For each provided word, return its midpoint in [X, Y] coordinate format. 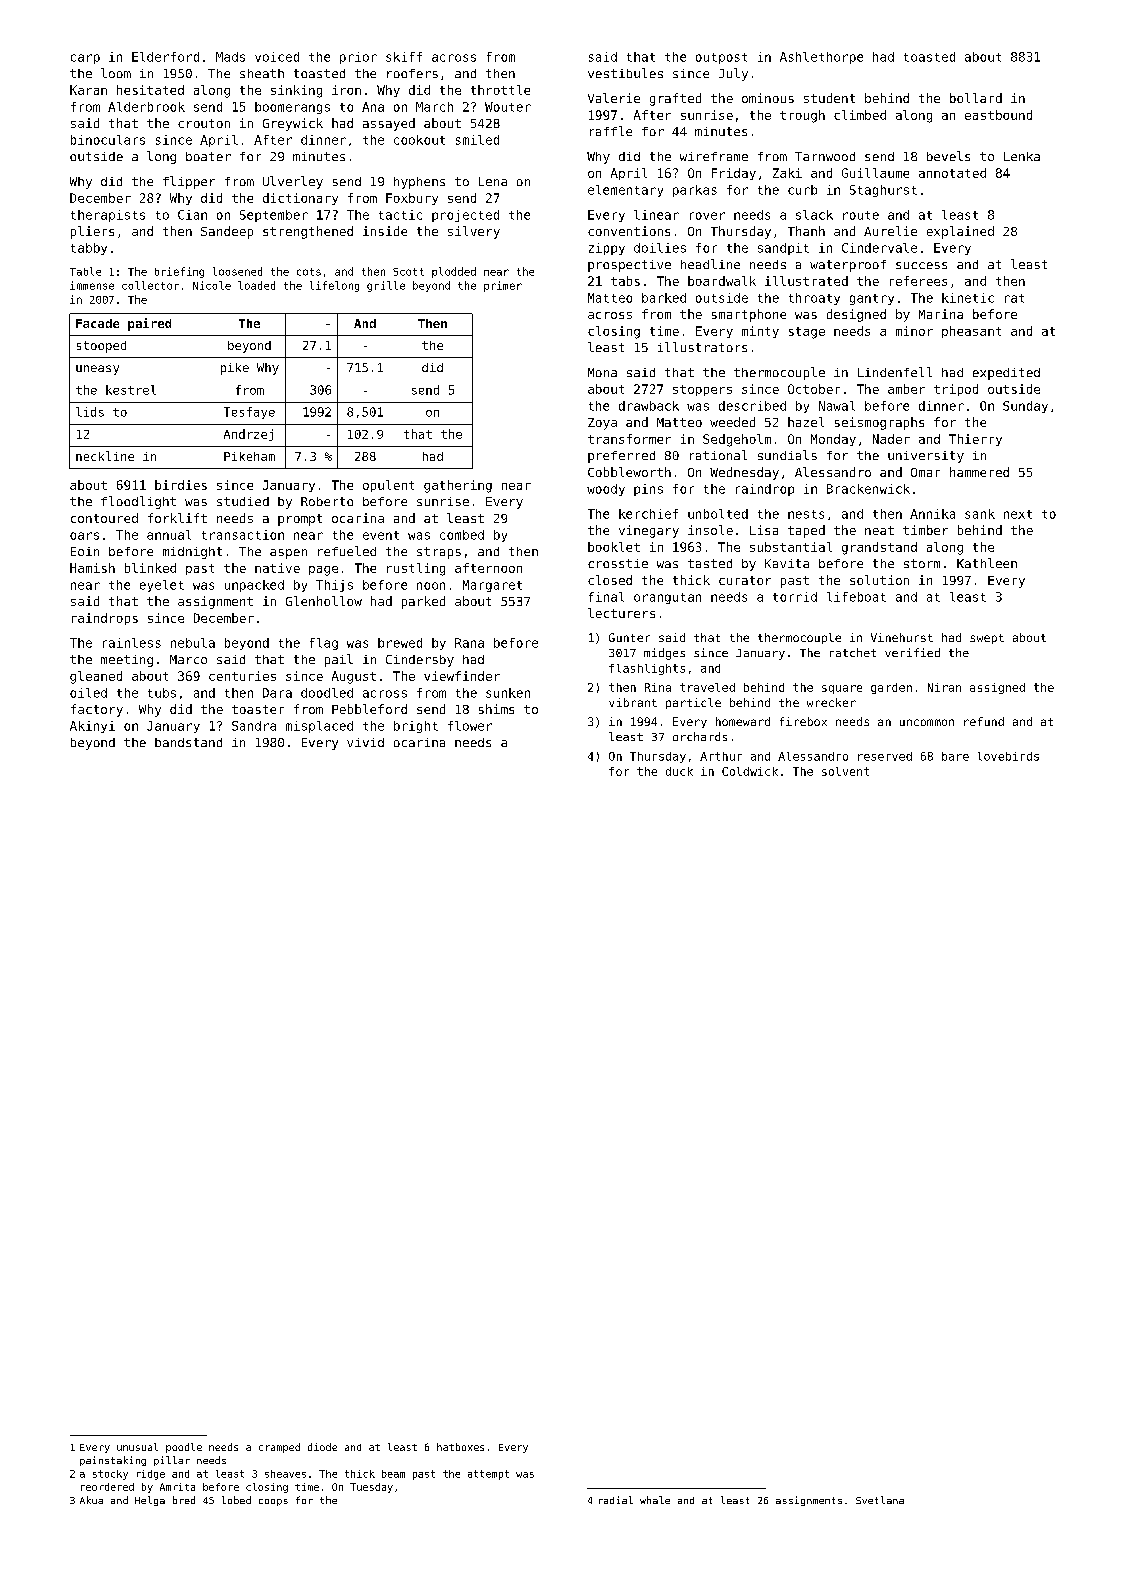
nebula [193, 643]
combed [462, 535]
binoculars [108, 140]
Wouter [508, 107]
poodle [184, 1448]
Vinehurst [902, 637]
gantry [872, 299]
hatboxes [460, 1447]
